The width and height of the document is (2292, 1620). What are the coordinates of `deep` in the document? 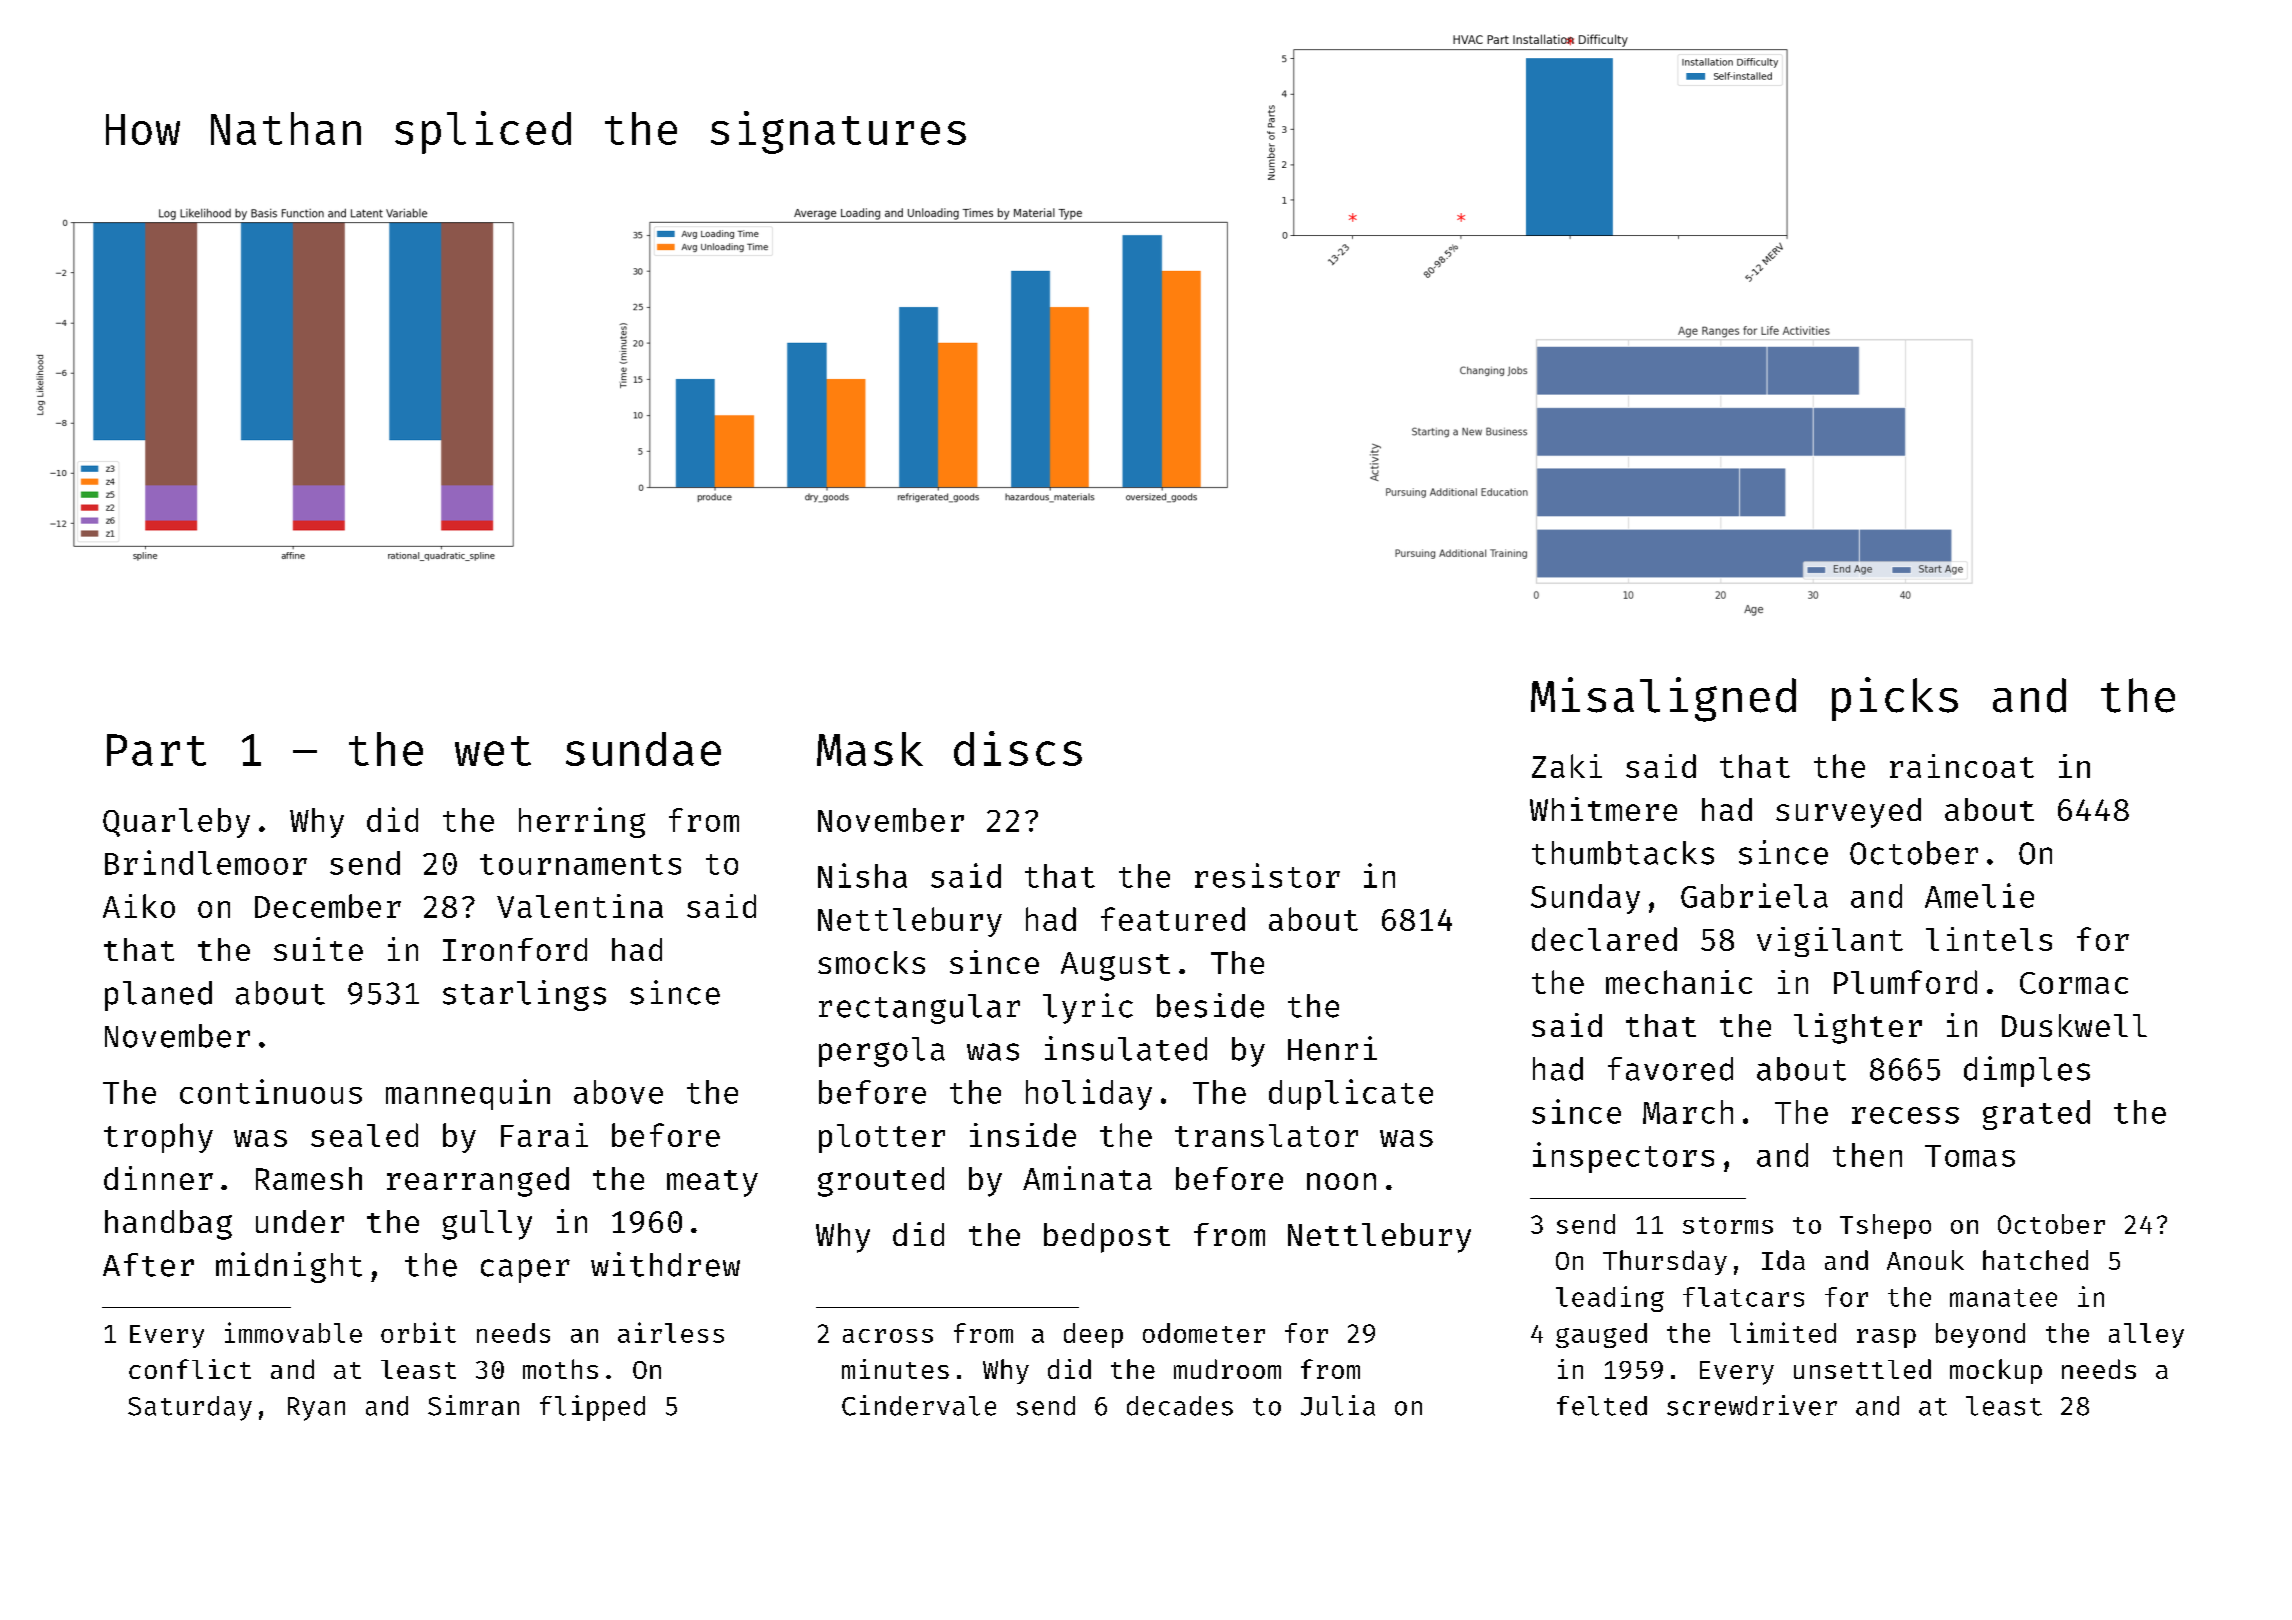 It's located at (1093, 1335).
